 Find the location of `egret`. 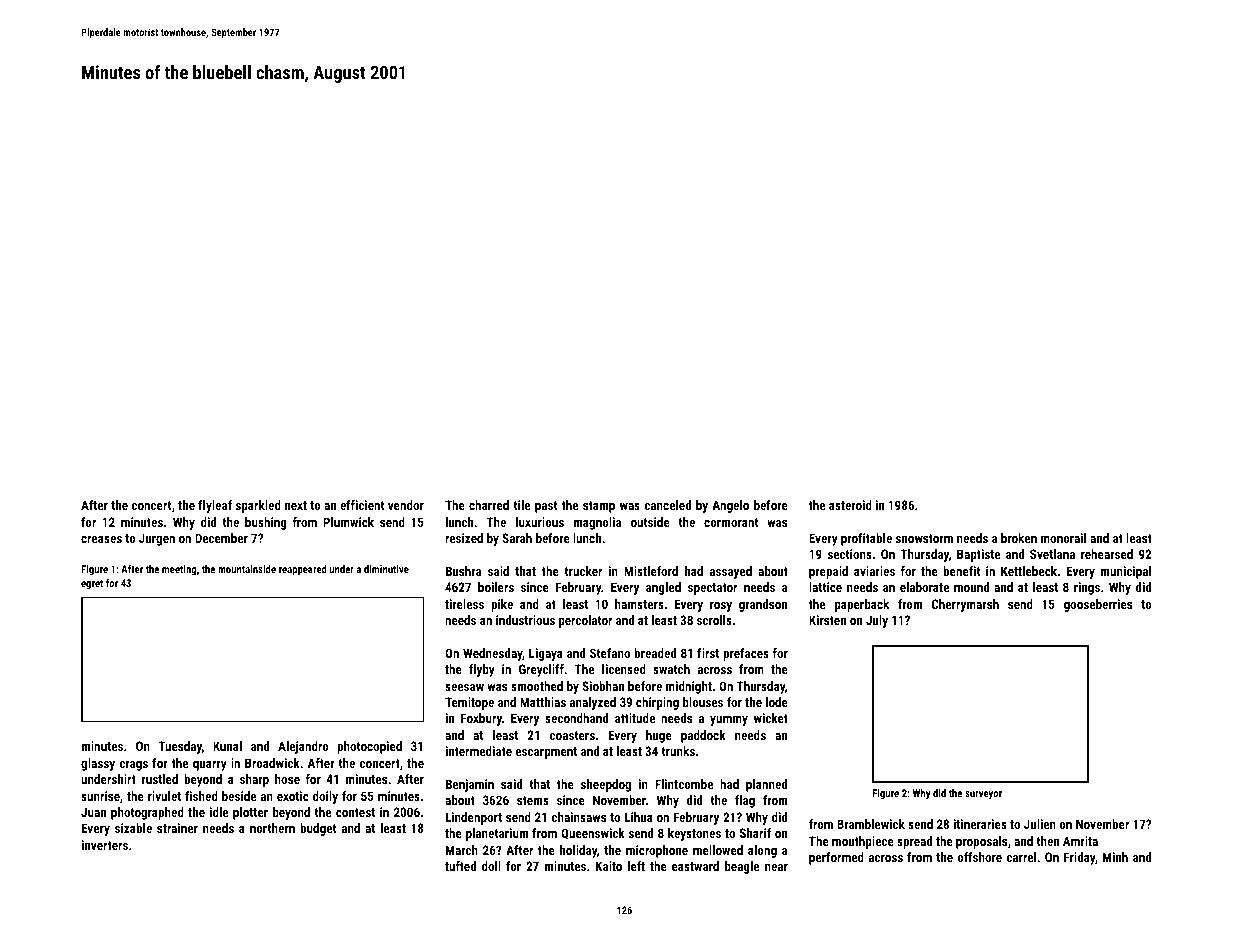

egret is located at coordinates (92, 584).
